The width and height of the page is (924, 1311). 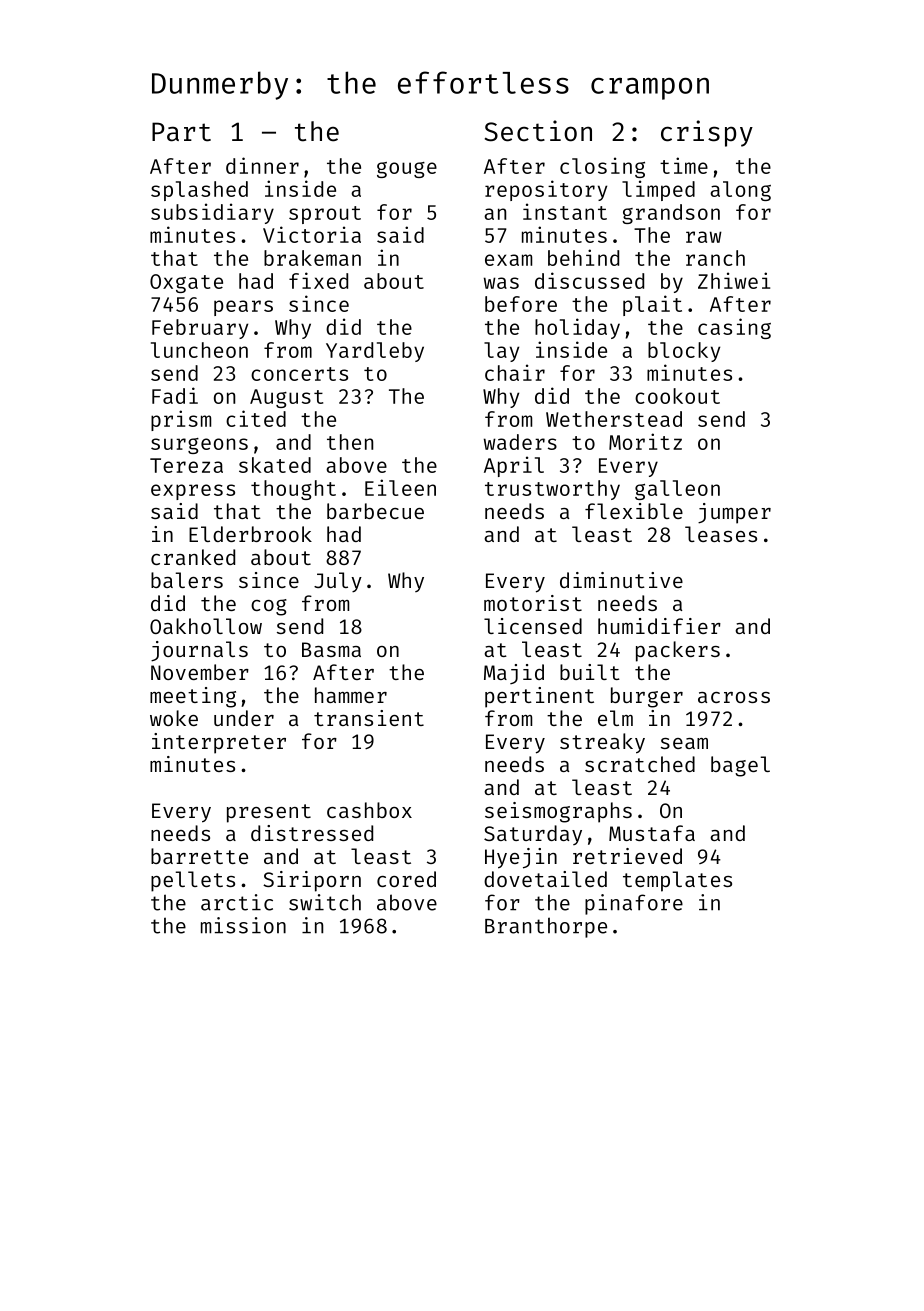 What do you see at coordinates (538, 131) in the page?
I see `Section` at bounding box center [538, 131].
